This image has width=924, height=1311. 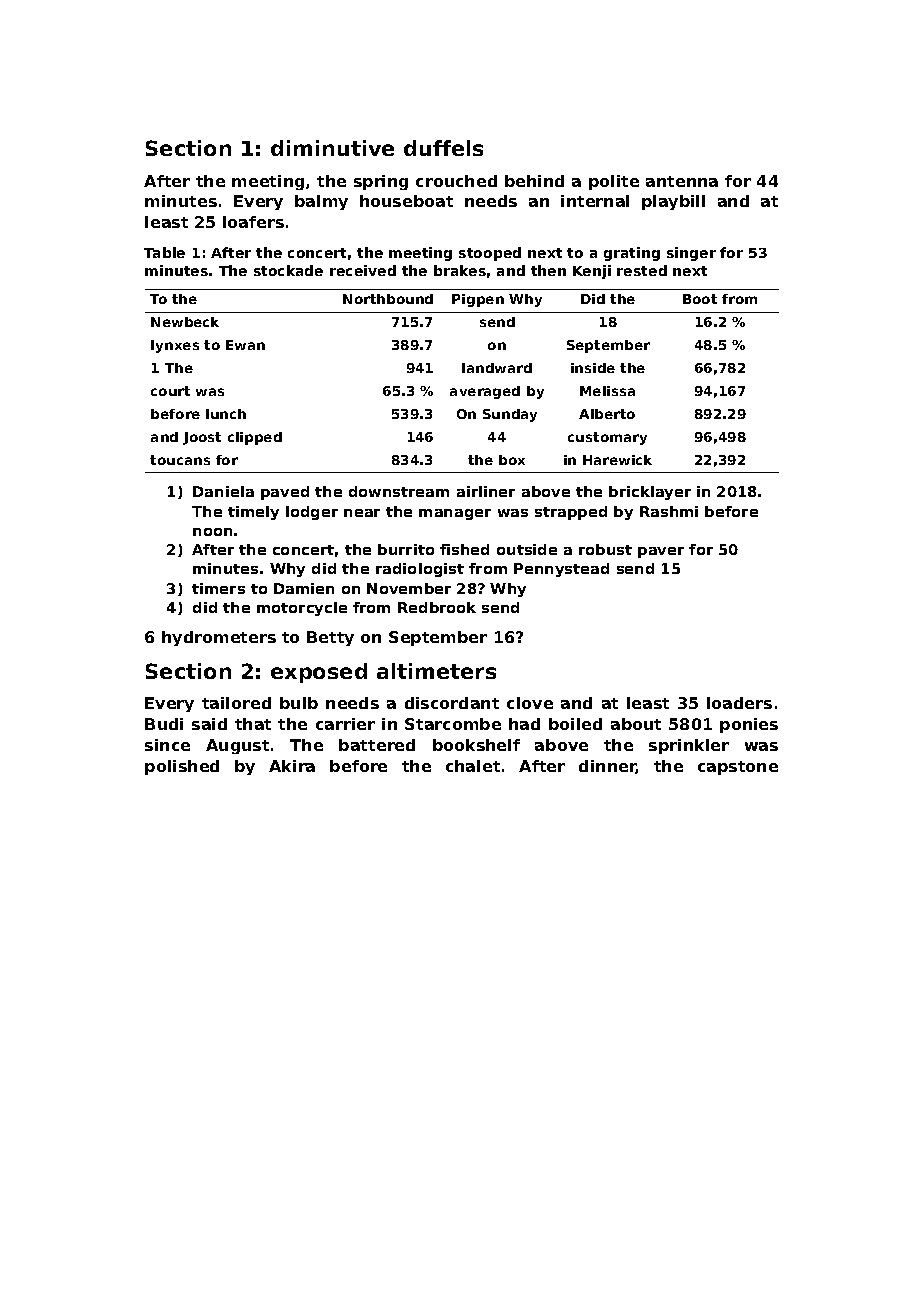 What do you see at coordinates (561, 570) in the image?
I see `Pennystead` at bounding box center [561, 570].
